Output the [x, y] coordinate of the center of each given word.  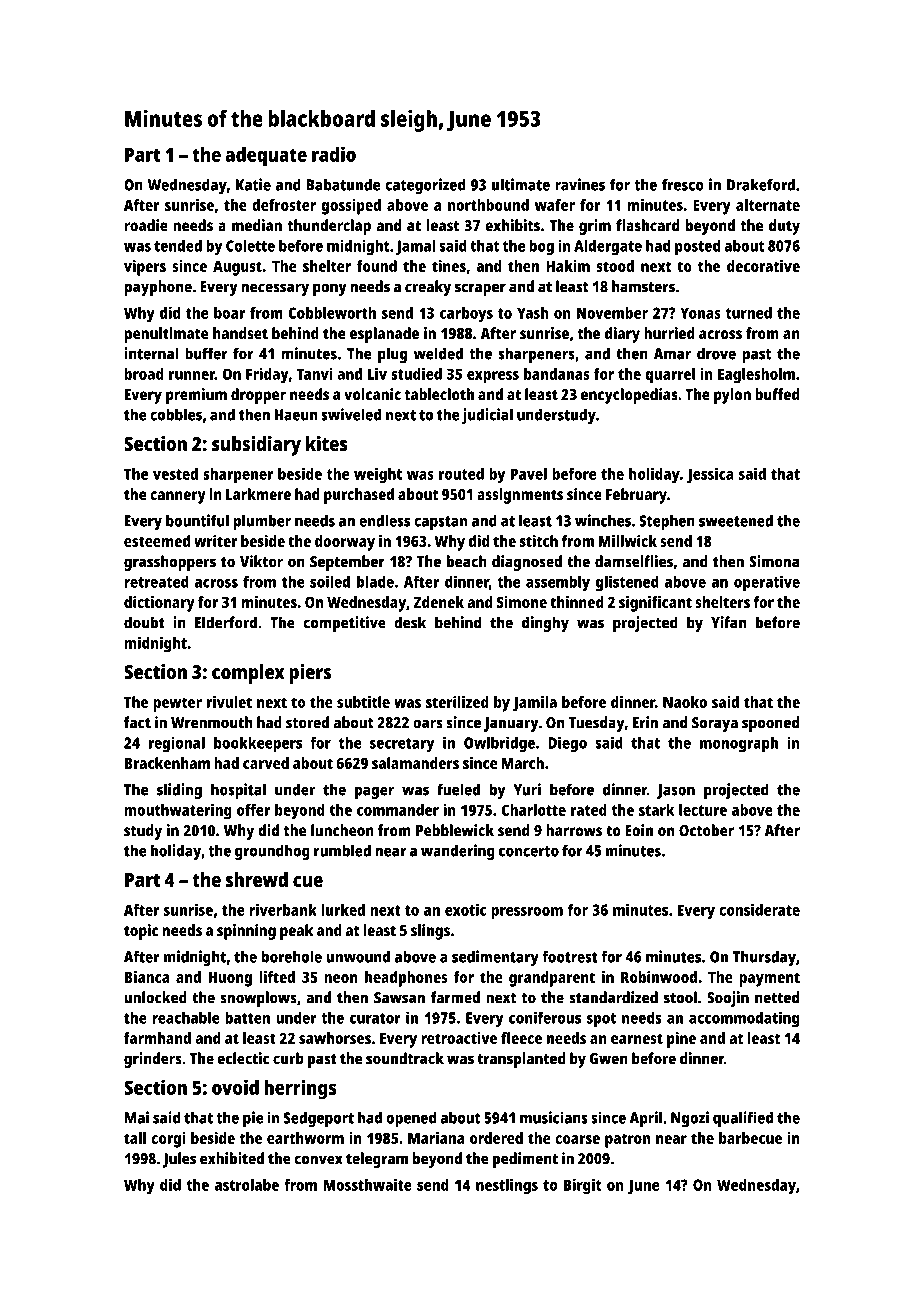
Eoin [639, 830]
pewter [177, 704]
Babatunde [343, 184]
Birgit [583, 1186]
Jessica [710, 475]
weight [378, 475]
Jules [179, 1160]
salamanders [415, 763]
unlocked [155, 997]
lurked [343, 910]
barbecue [750, 1138]
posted [697, 248]
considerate [759, 909]
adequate [266, 157]
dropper [258, 396]
